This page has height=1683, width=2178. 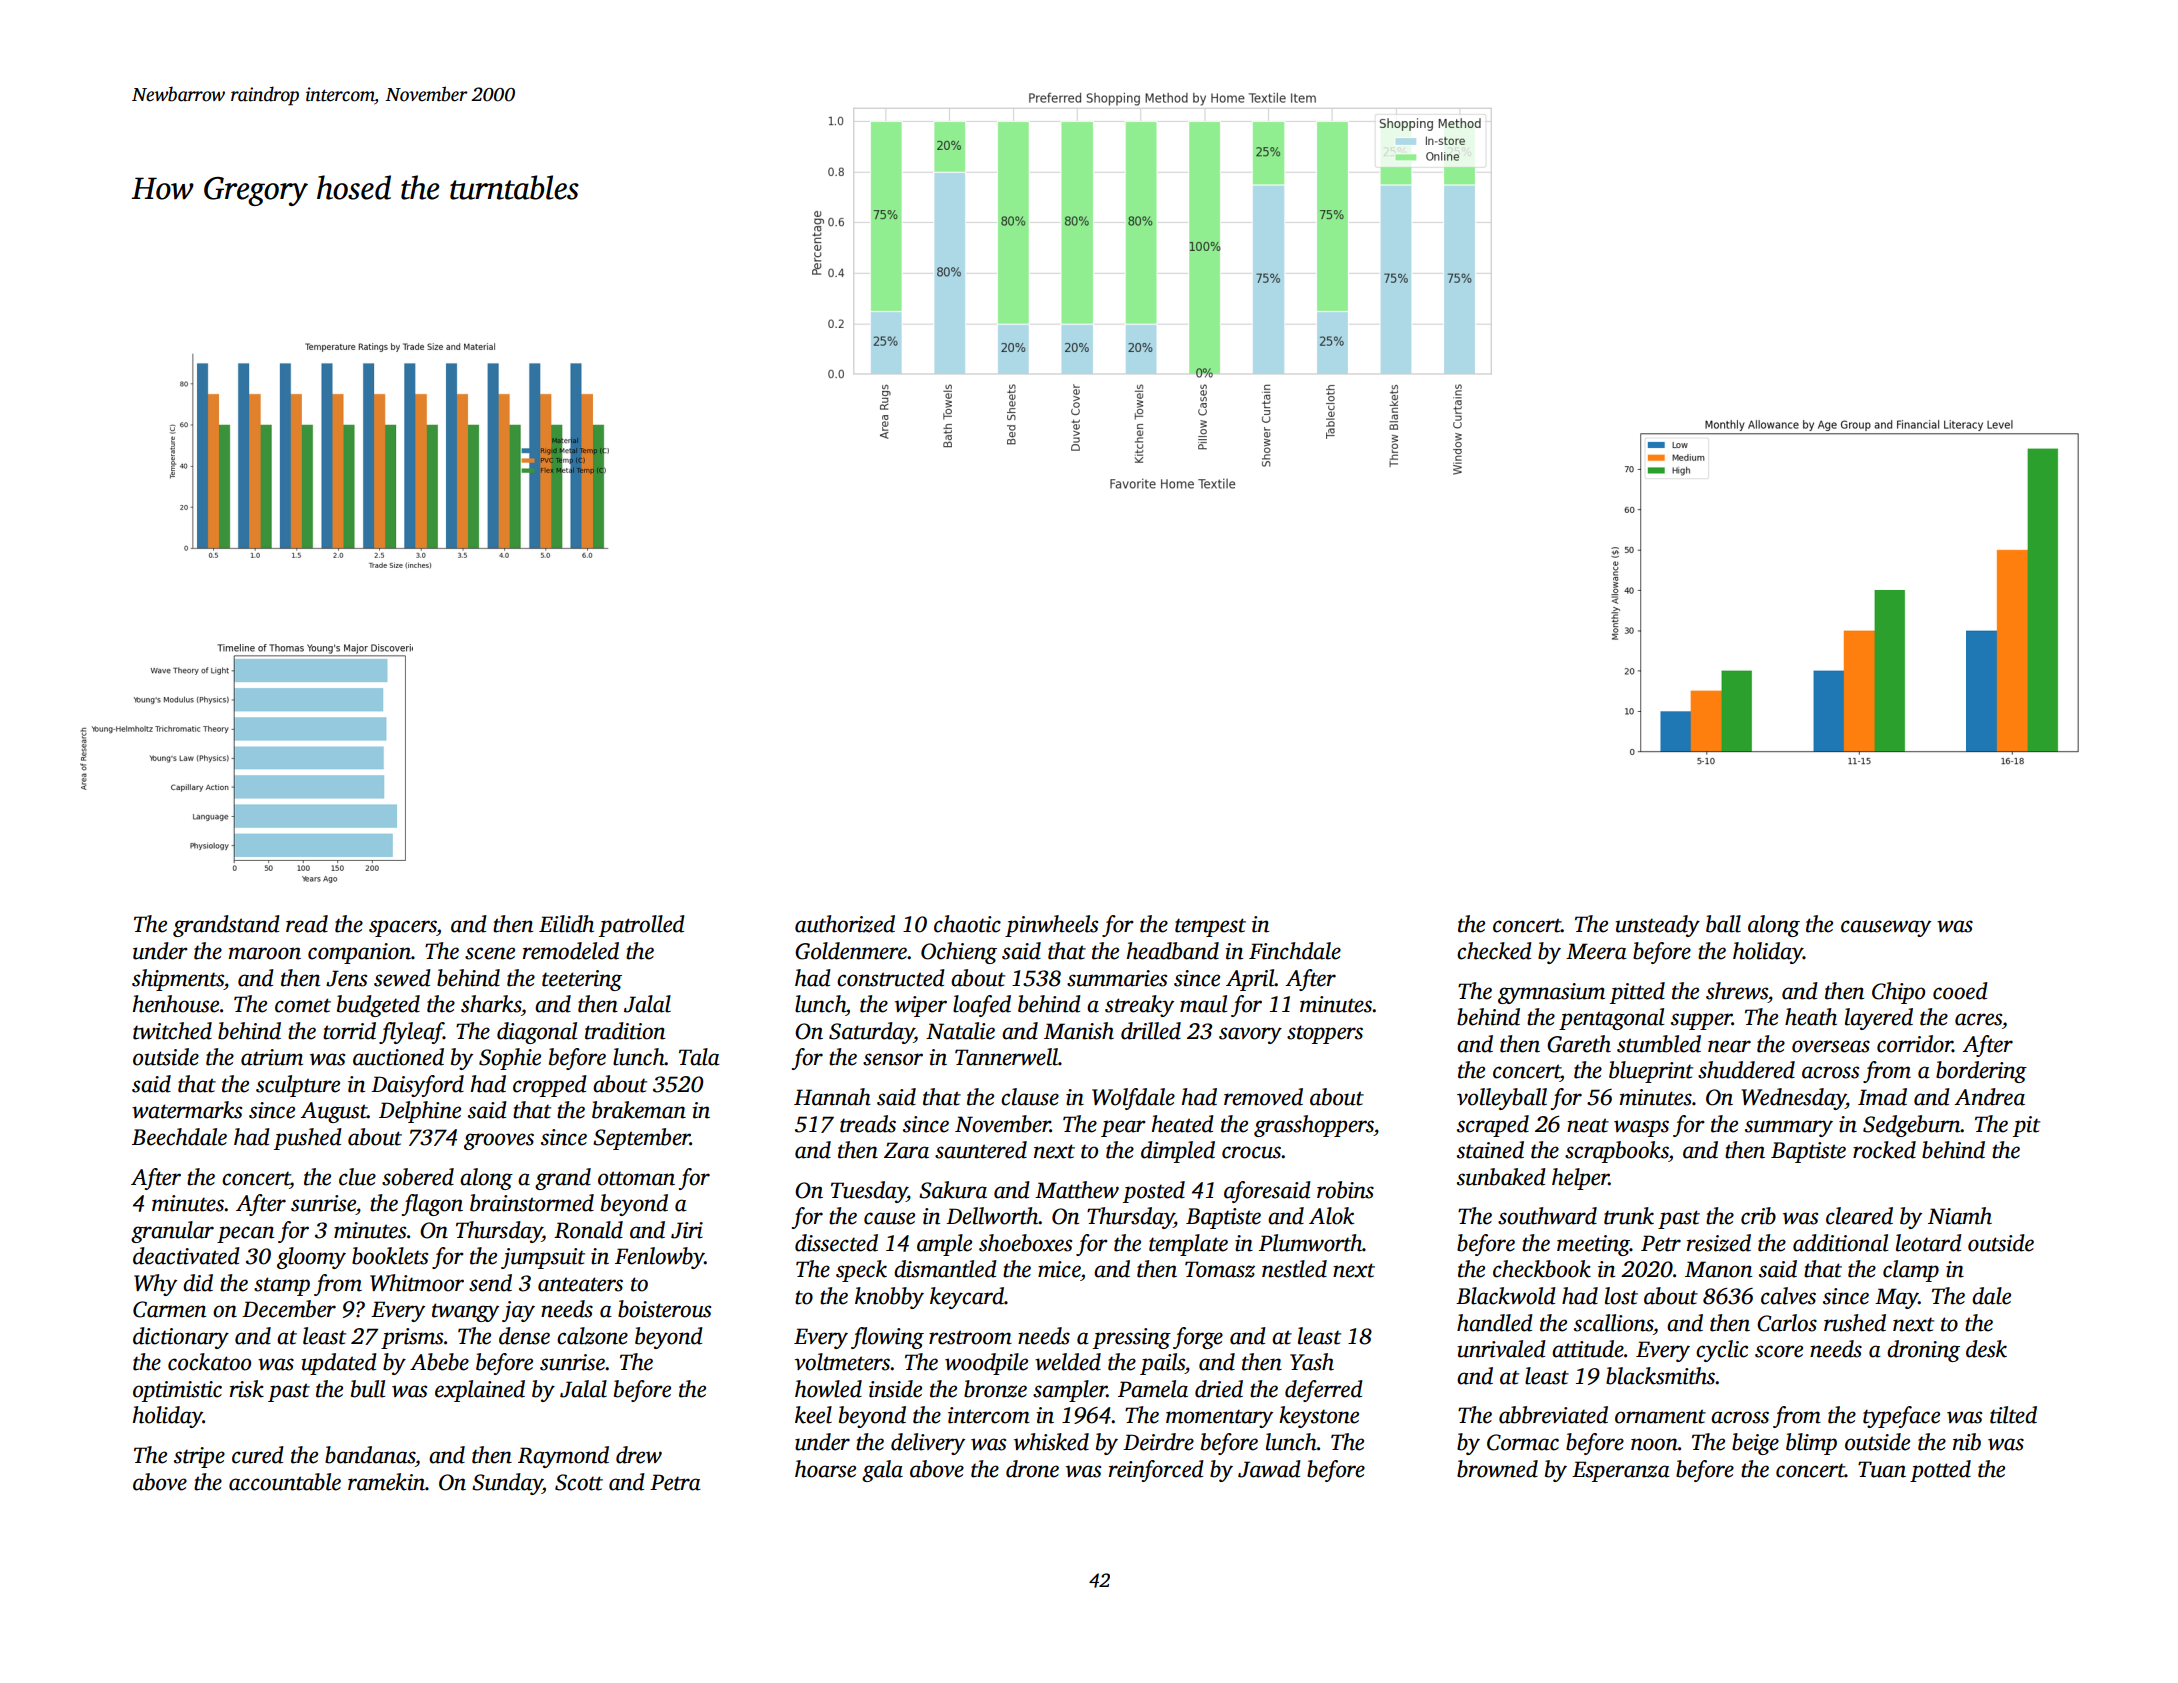 I want to click on cured, so click(x=258, y=1455).
